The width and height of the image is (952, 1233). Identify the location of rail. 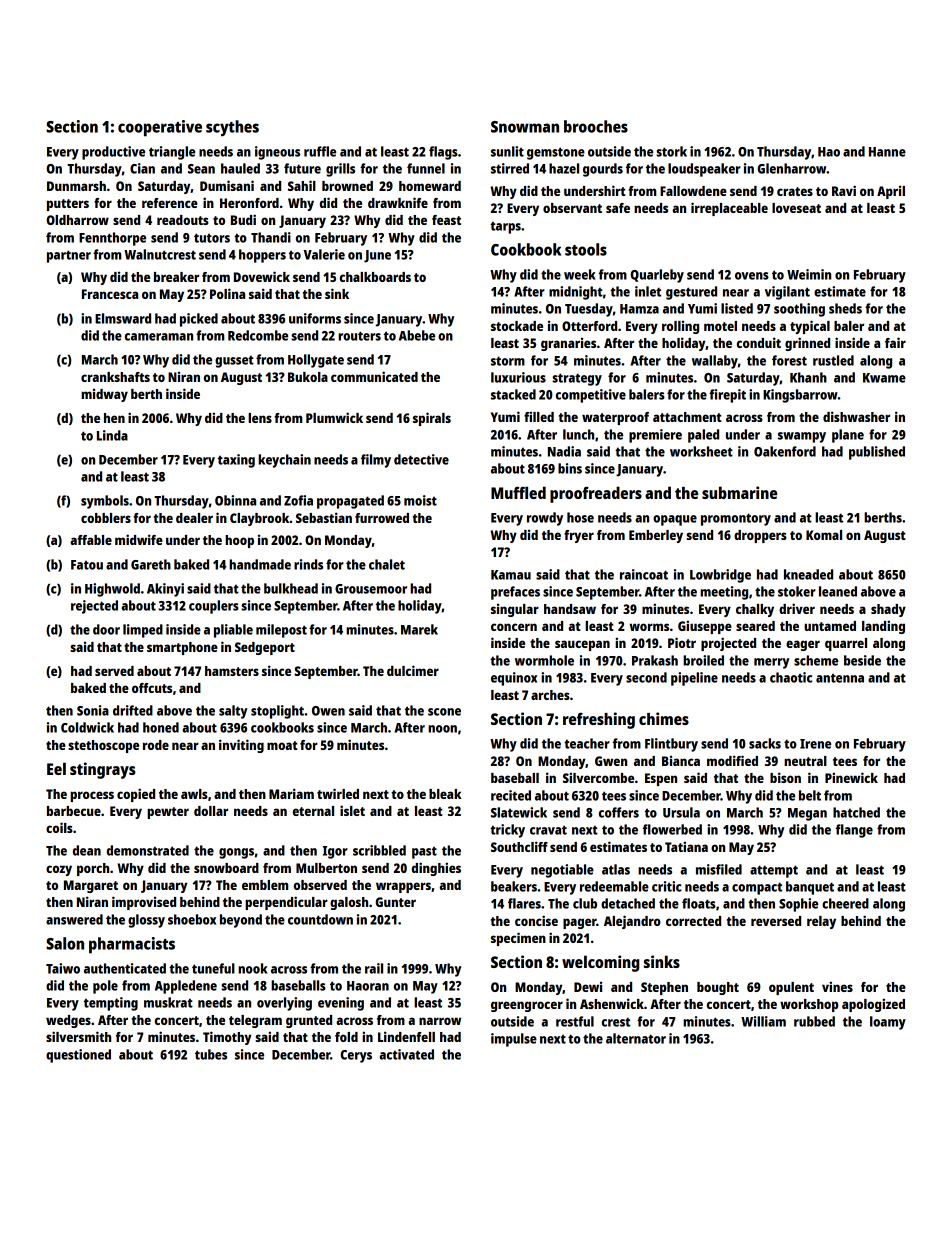
(374, 968).
